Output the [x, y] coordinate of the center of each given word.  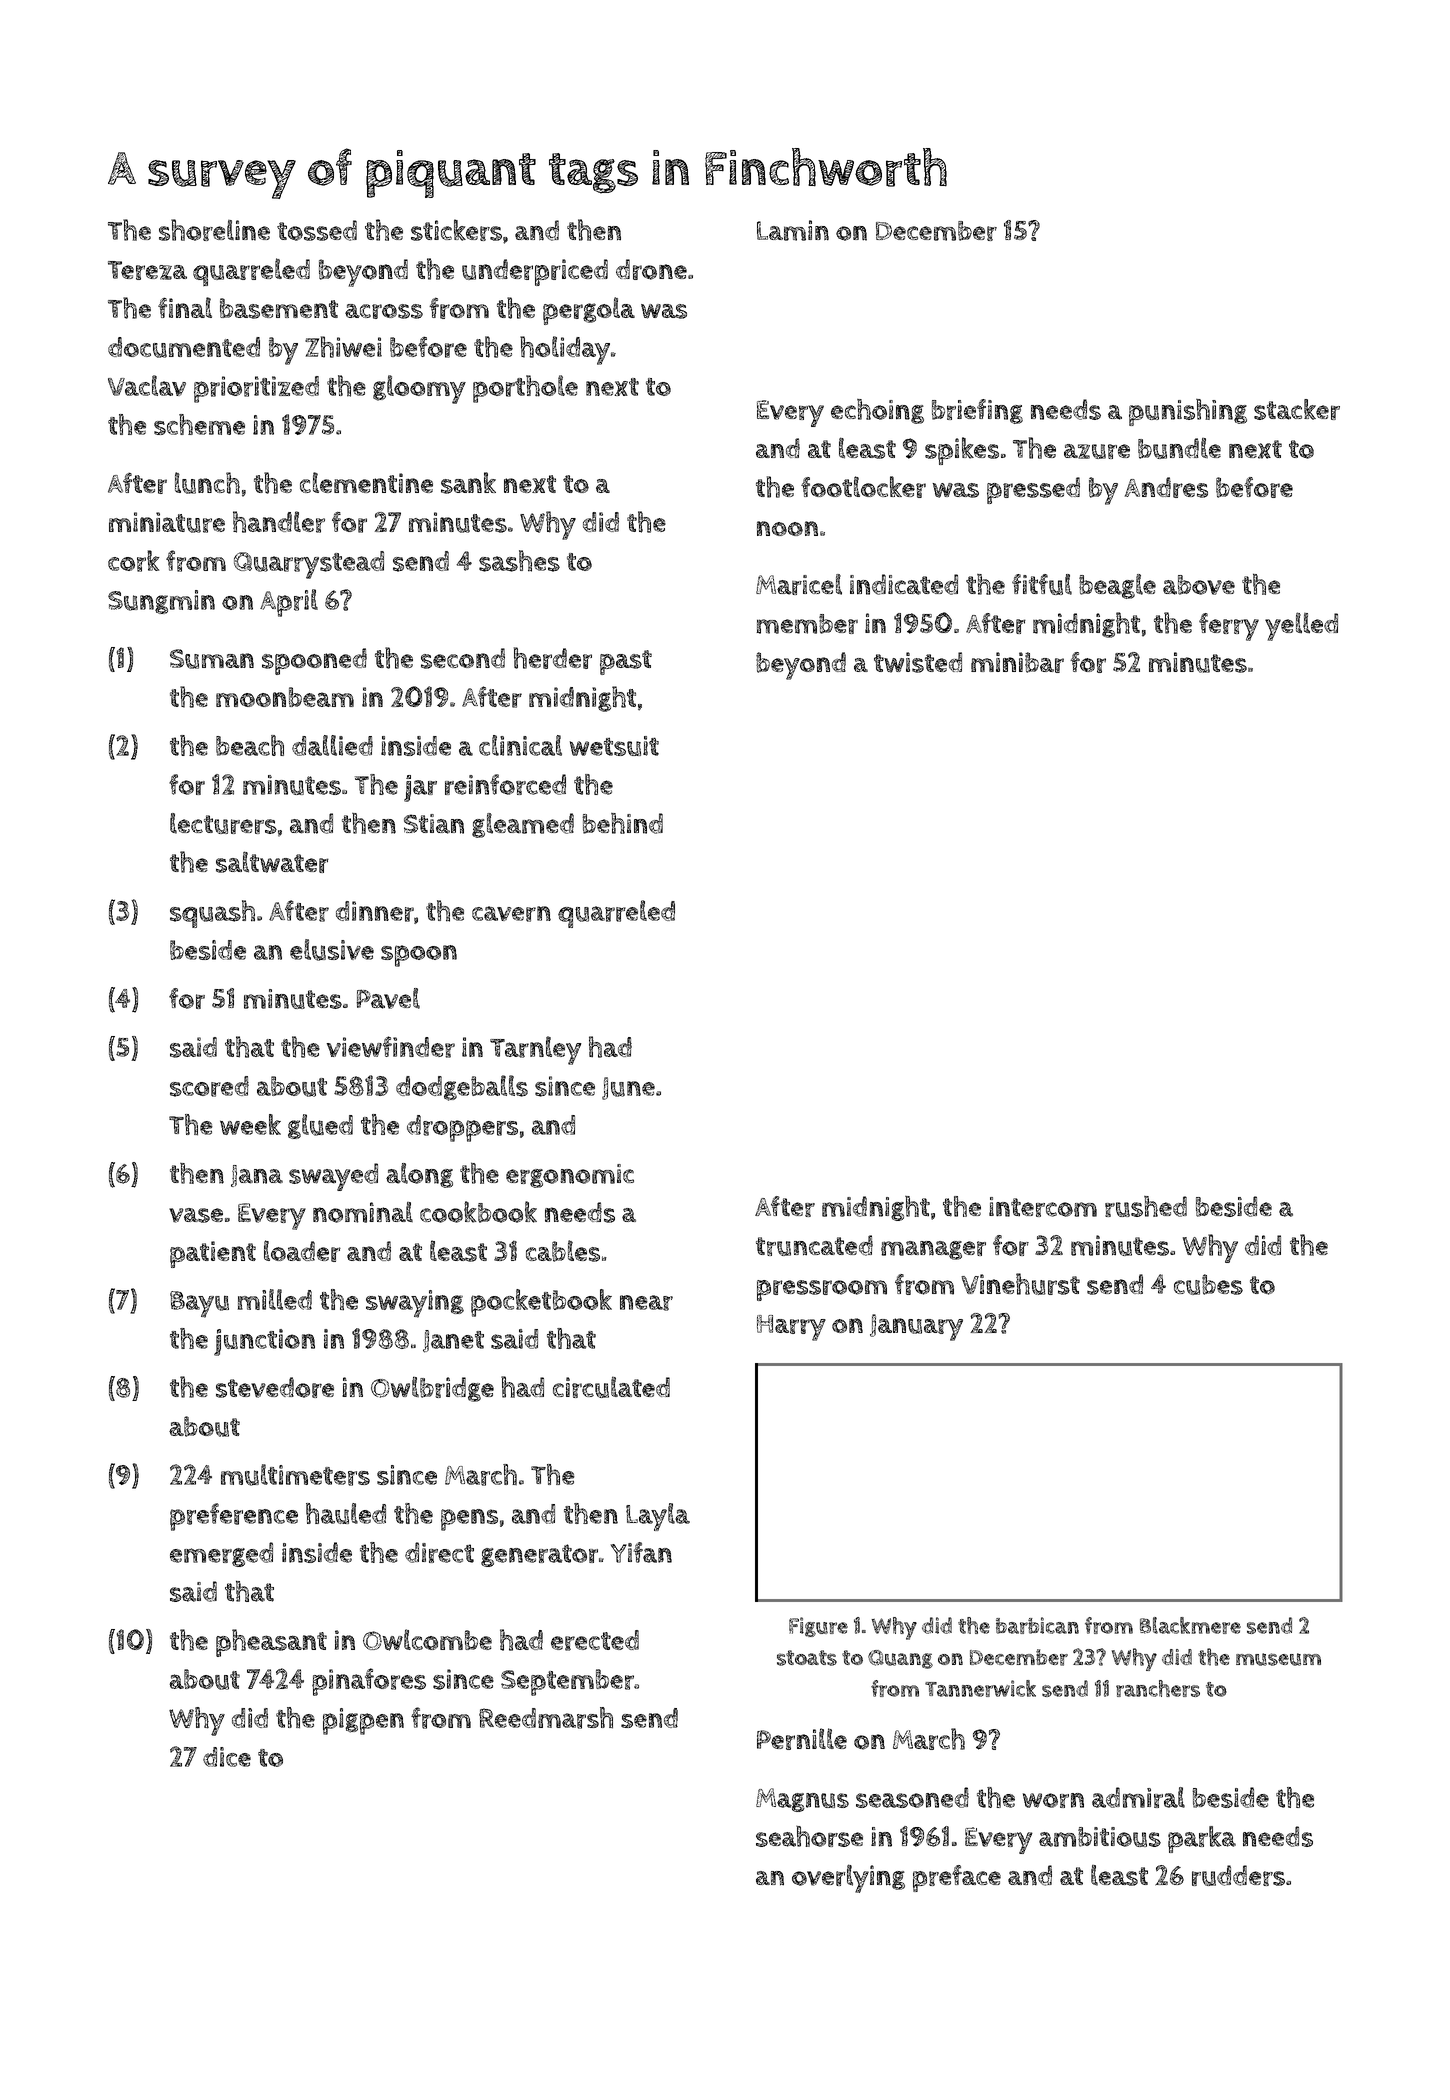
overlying [848, 1878]
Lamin [793, 230]
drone [651, 269]
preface [957, 1878]
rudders [1238, 1875]
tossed [317, 230]
